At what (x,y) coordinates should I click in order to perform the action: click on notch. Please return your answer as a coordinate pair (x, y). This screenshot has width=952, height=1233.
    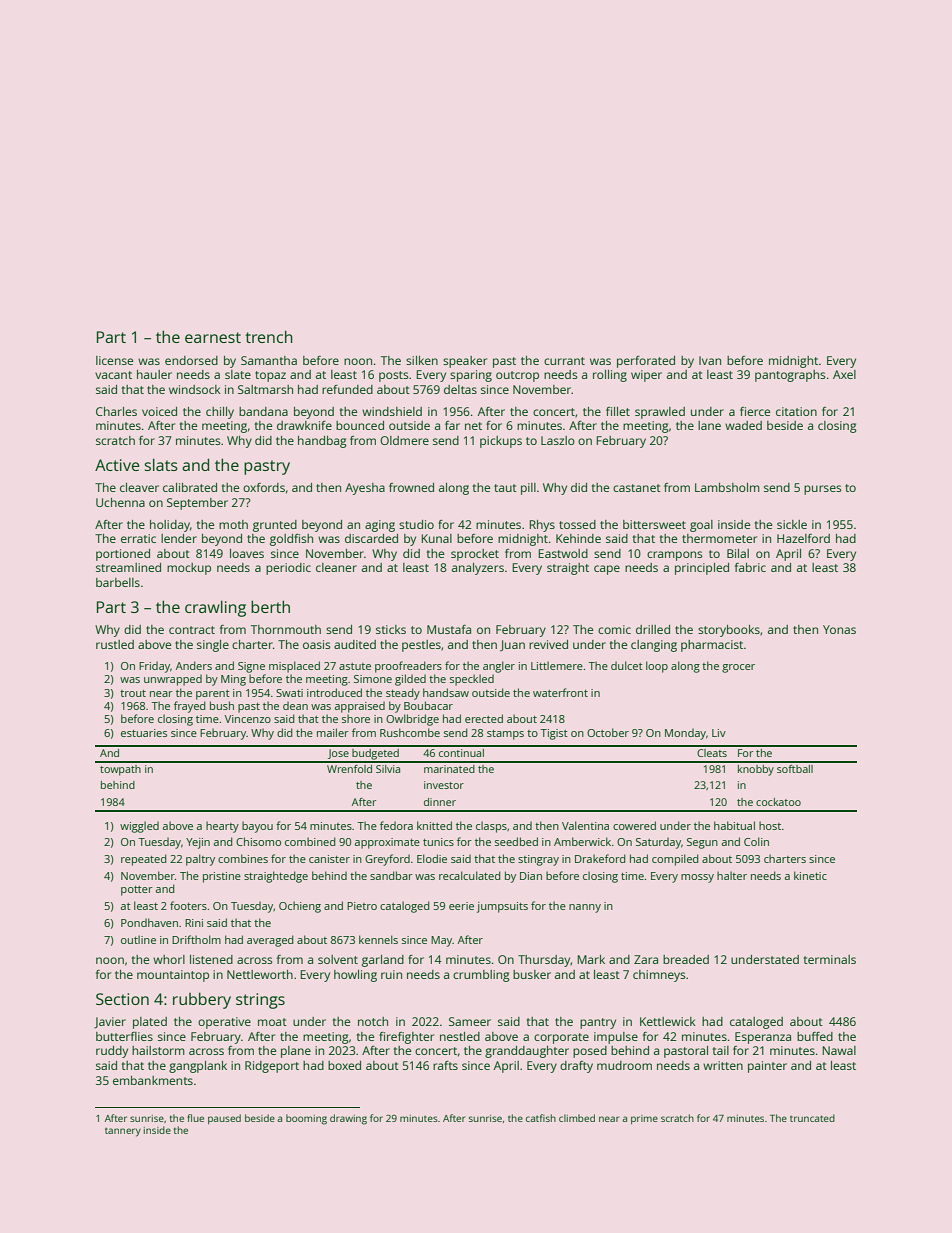
    Looking at the image, I should click on (373, 1021).
